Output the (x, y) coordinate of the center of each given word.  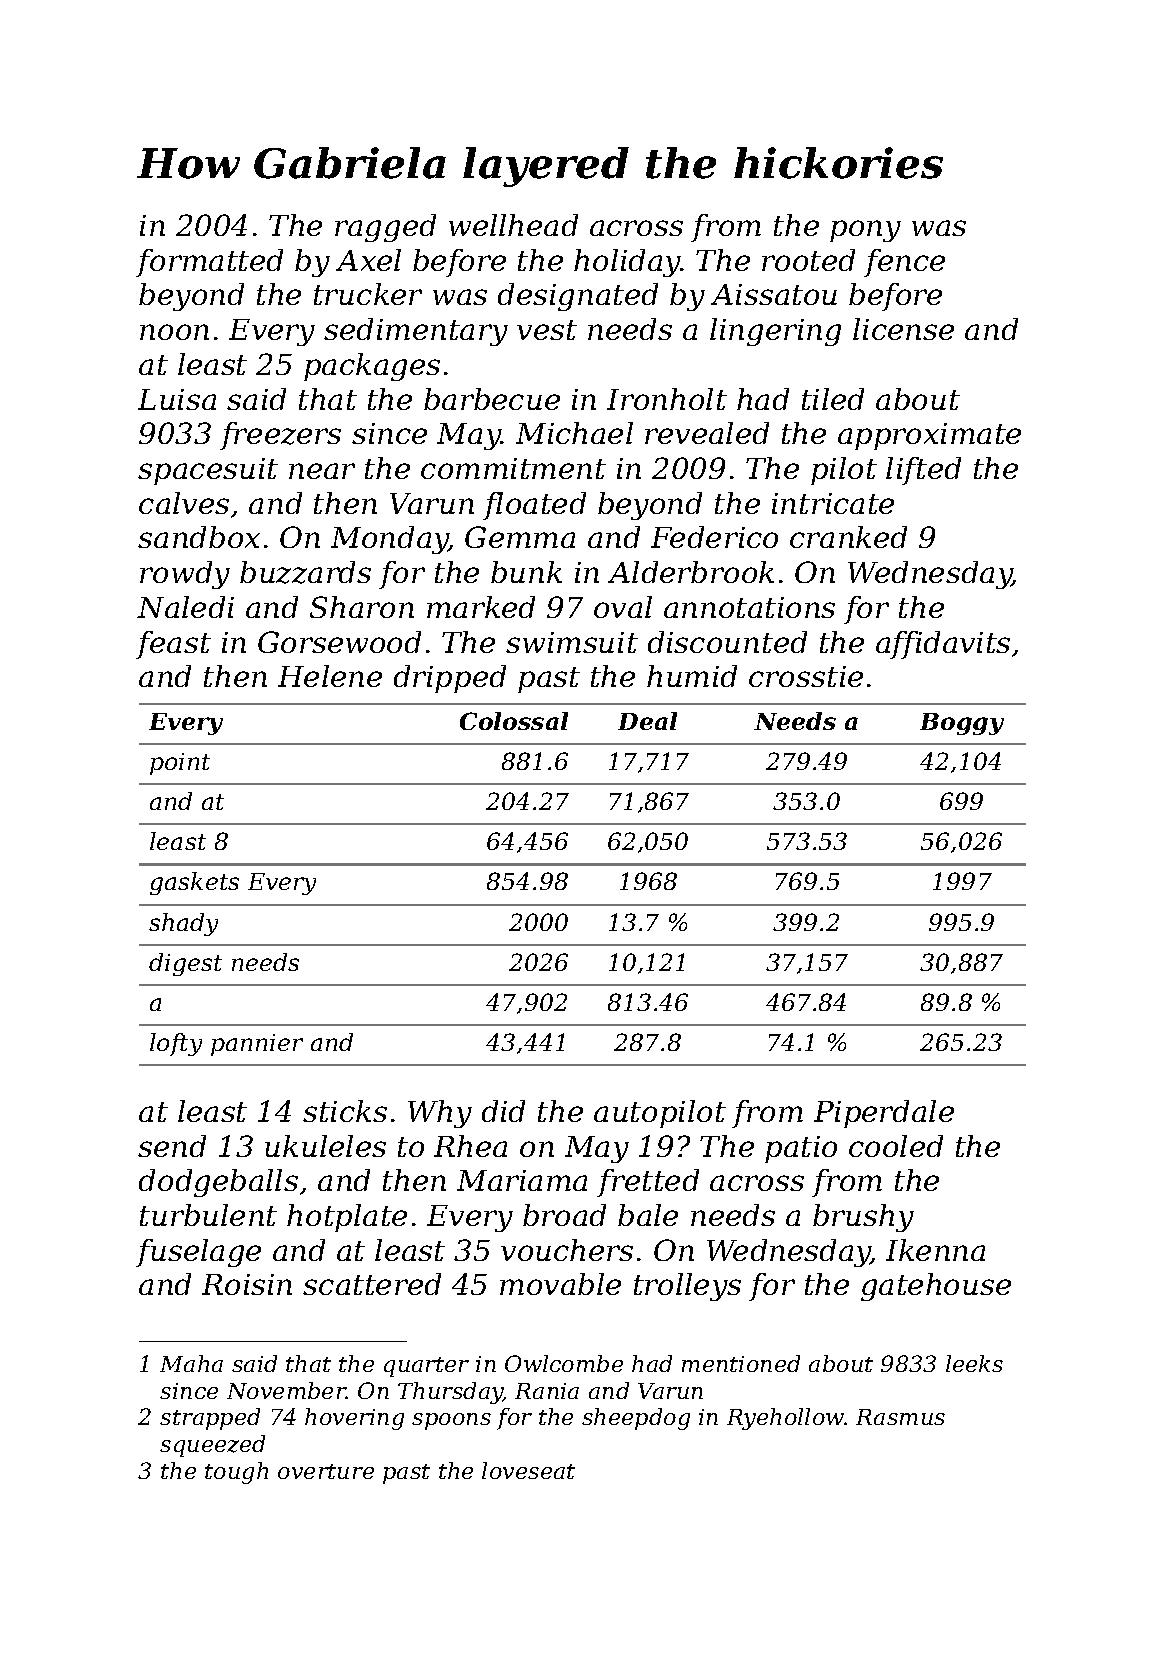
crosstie (806, 676)
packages (372, 367)
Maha (191, 1363)
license (903, 329)
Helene (330, 676)
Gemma (520, 537)
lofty (176, 1044)
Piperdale (884, 1114)
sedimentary (416, 332)
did (503, 1111)
